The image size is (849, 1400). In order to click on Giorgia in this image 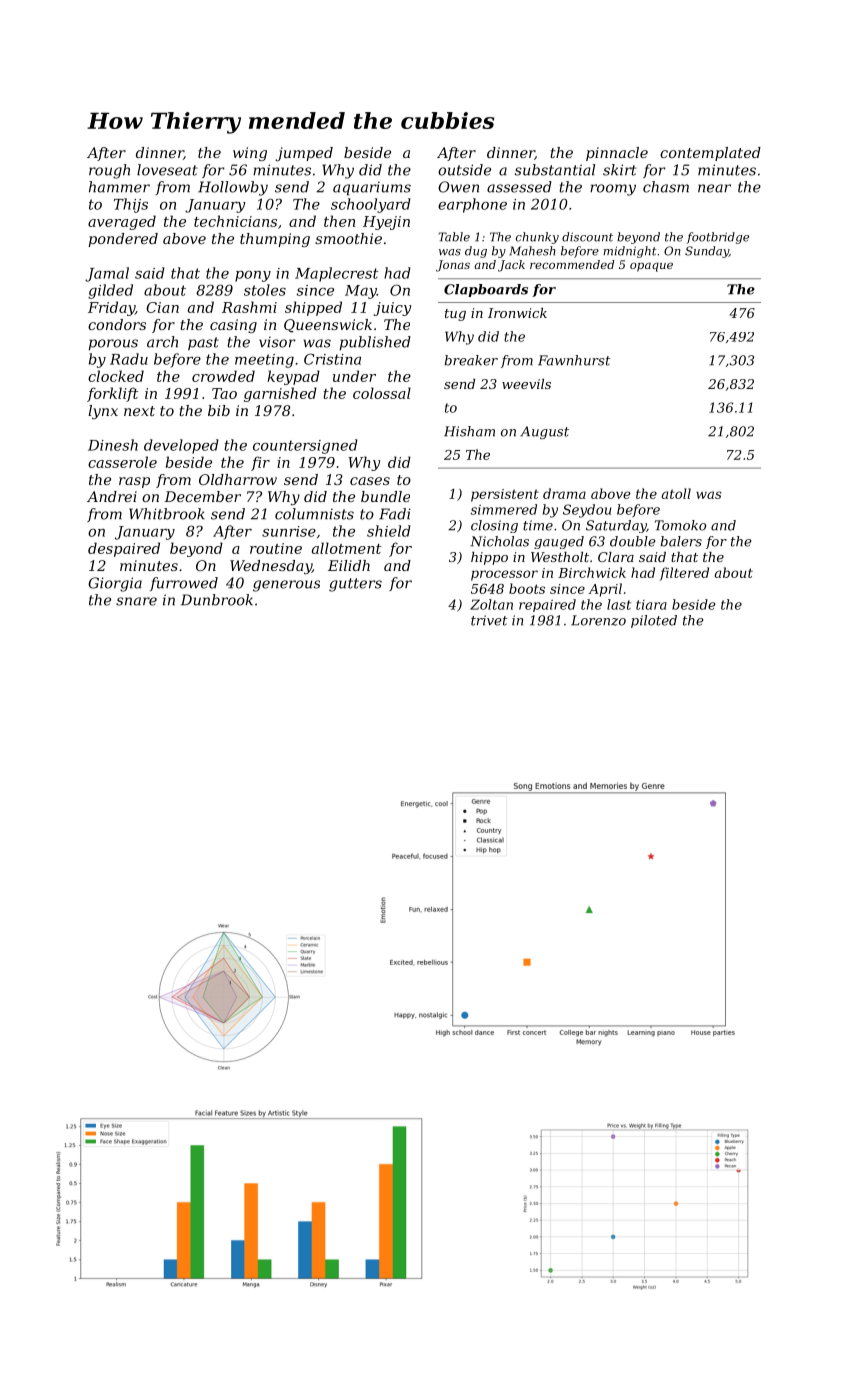, I will do `click(115, 584)`.
